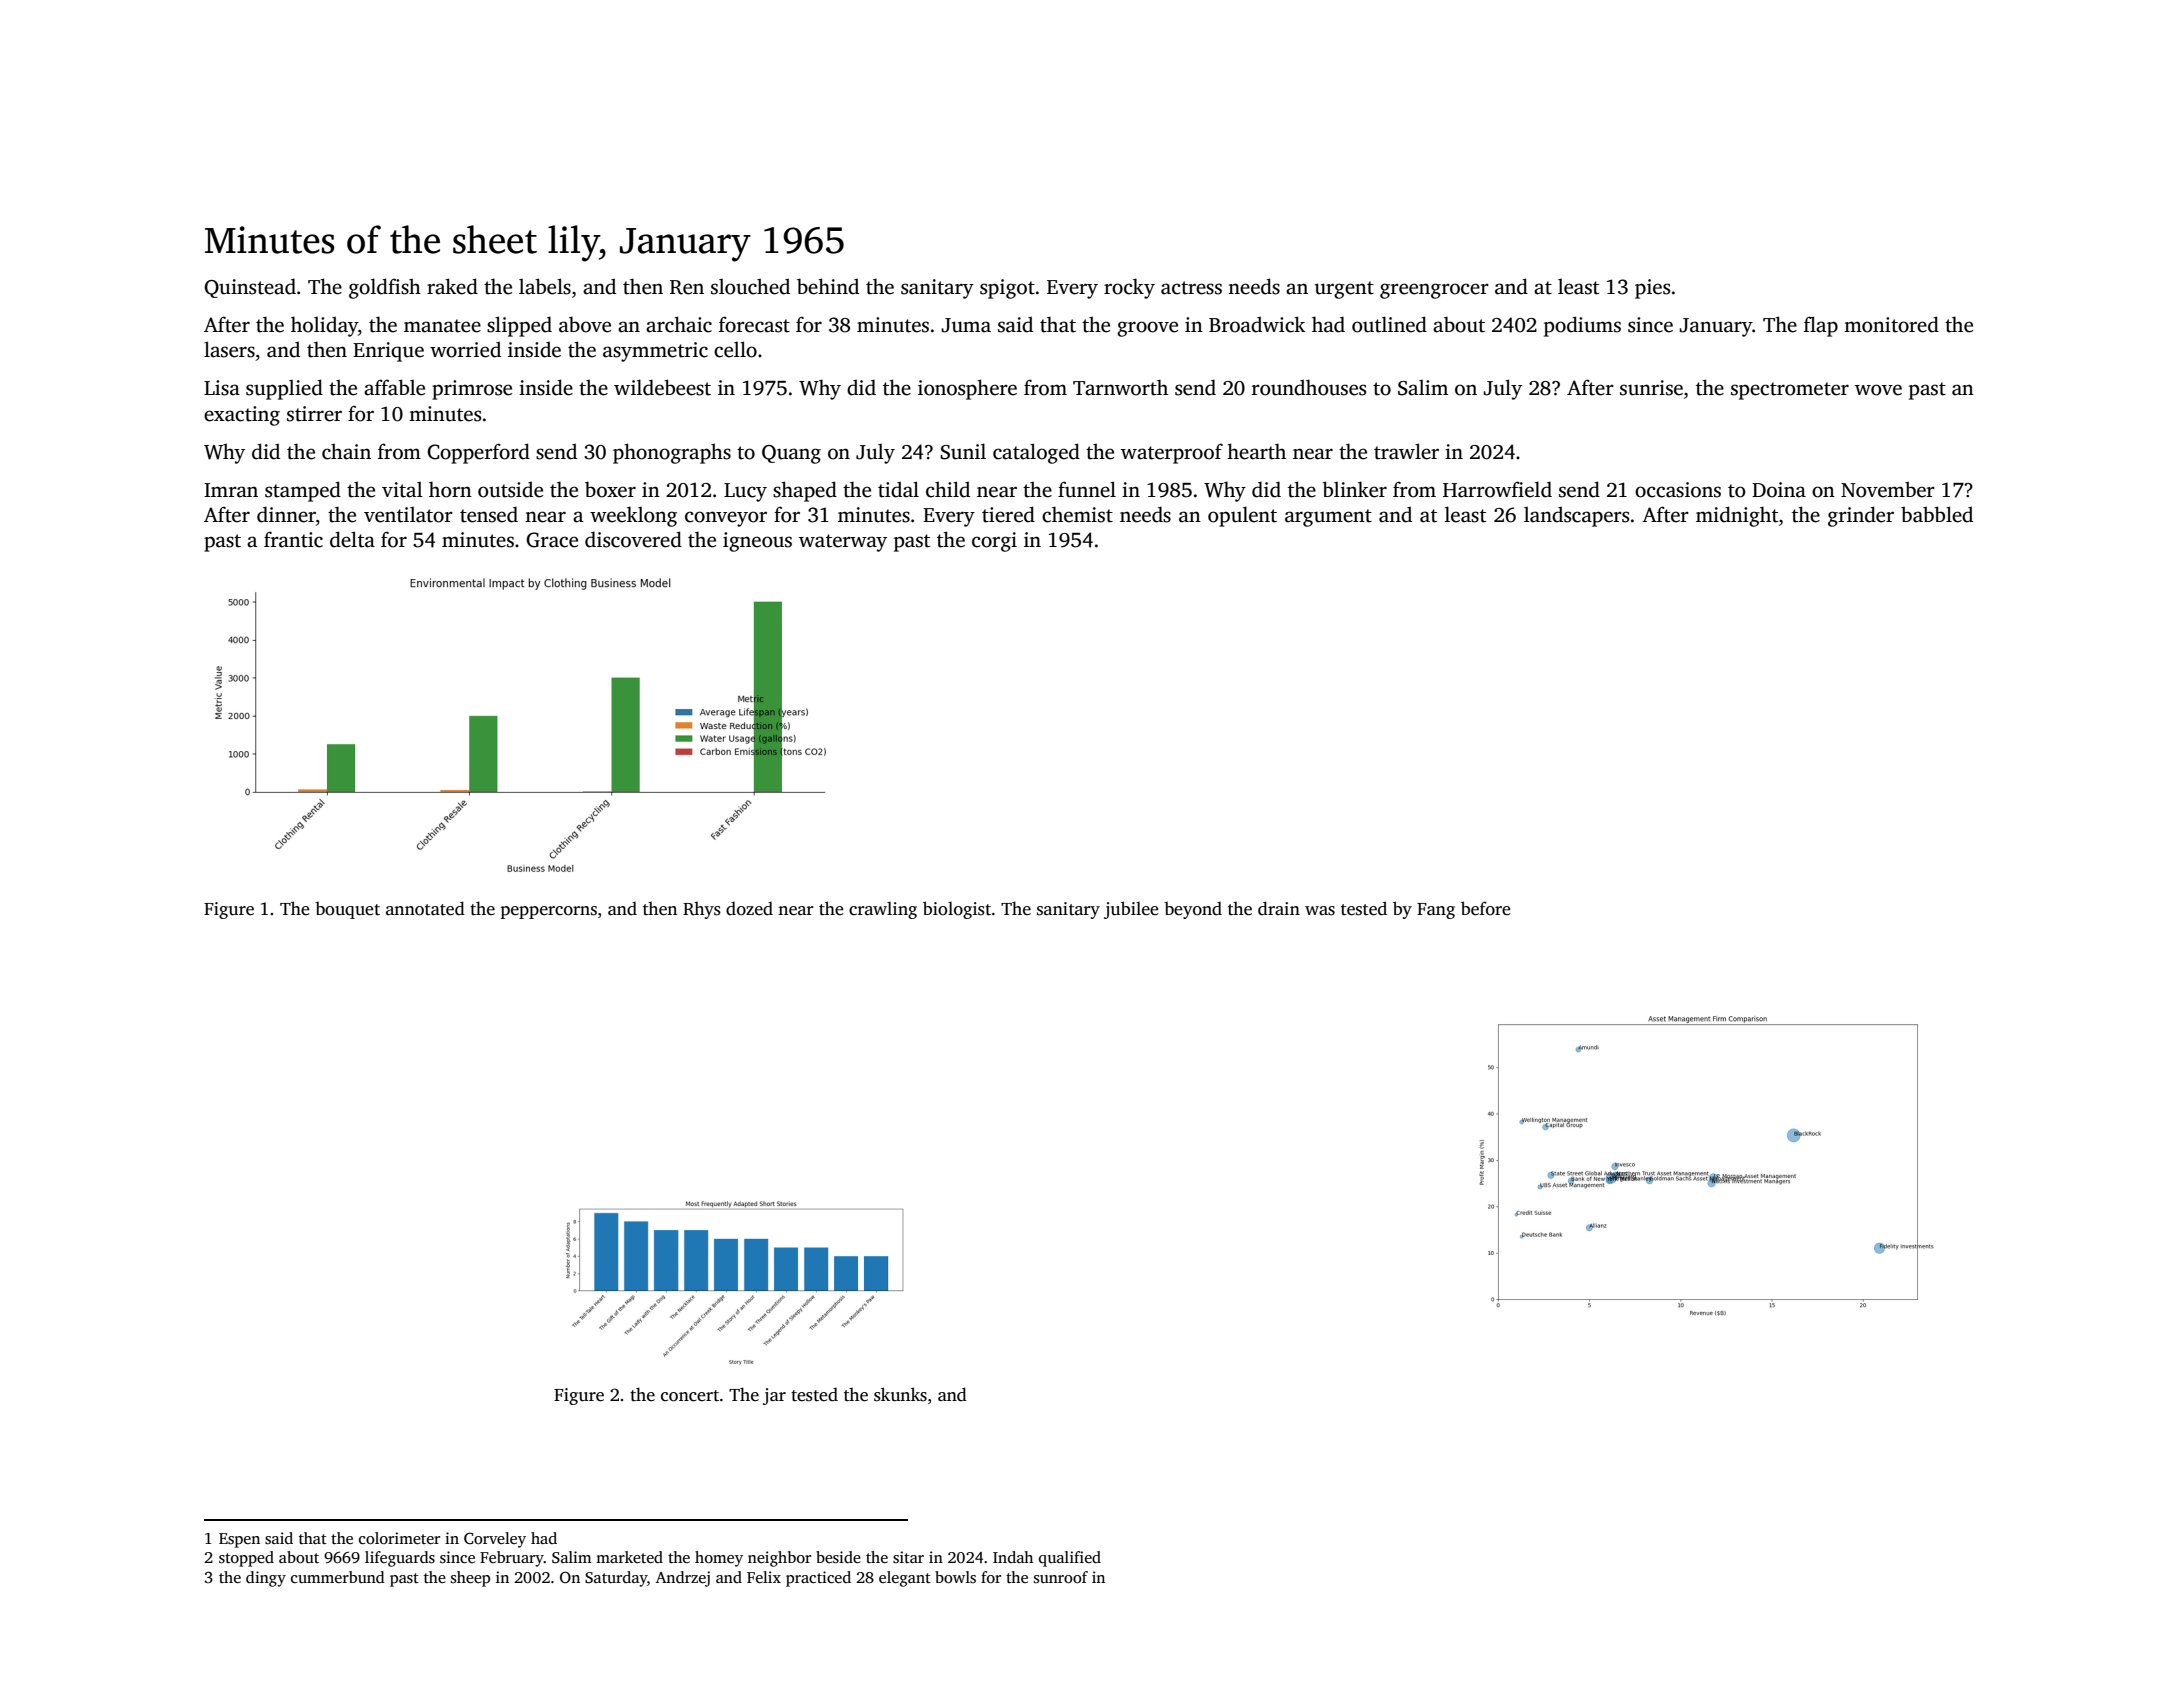  What do you see at coordinates (1328, 518) in the screenshot?
I see `argument` at bounding box center [1328, 518].
